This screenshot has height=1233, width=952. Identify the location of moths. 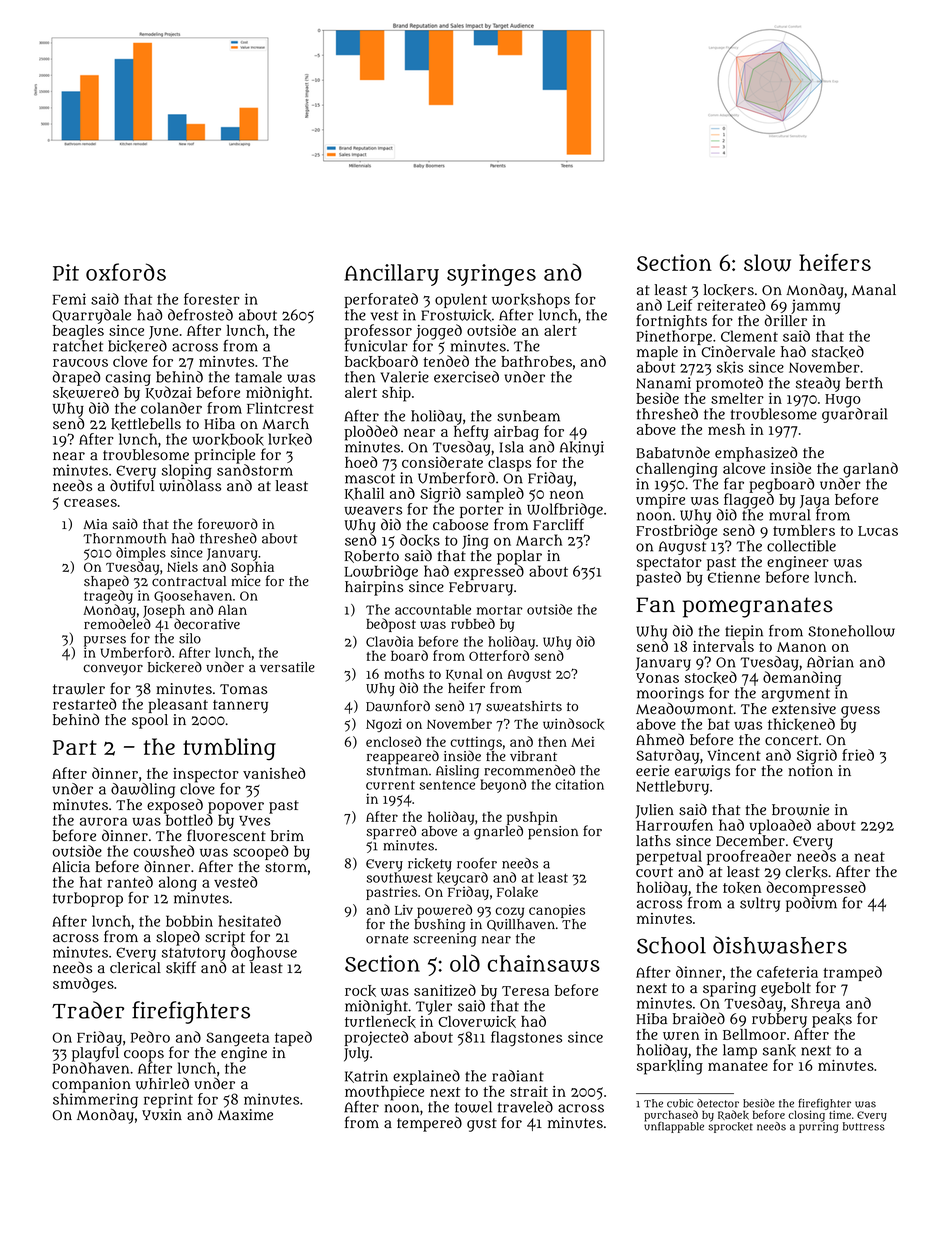
(404, 673).
